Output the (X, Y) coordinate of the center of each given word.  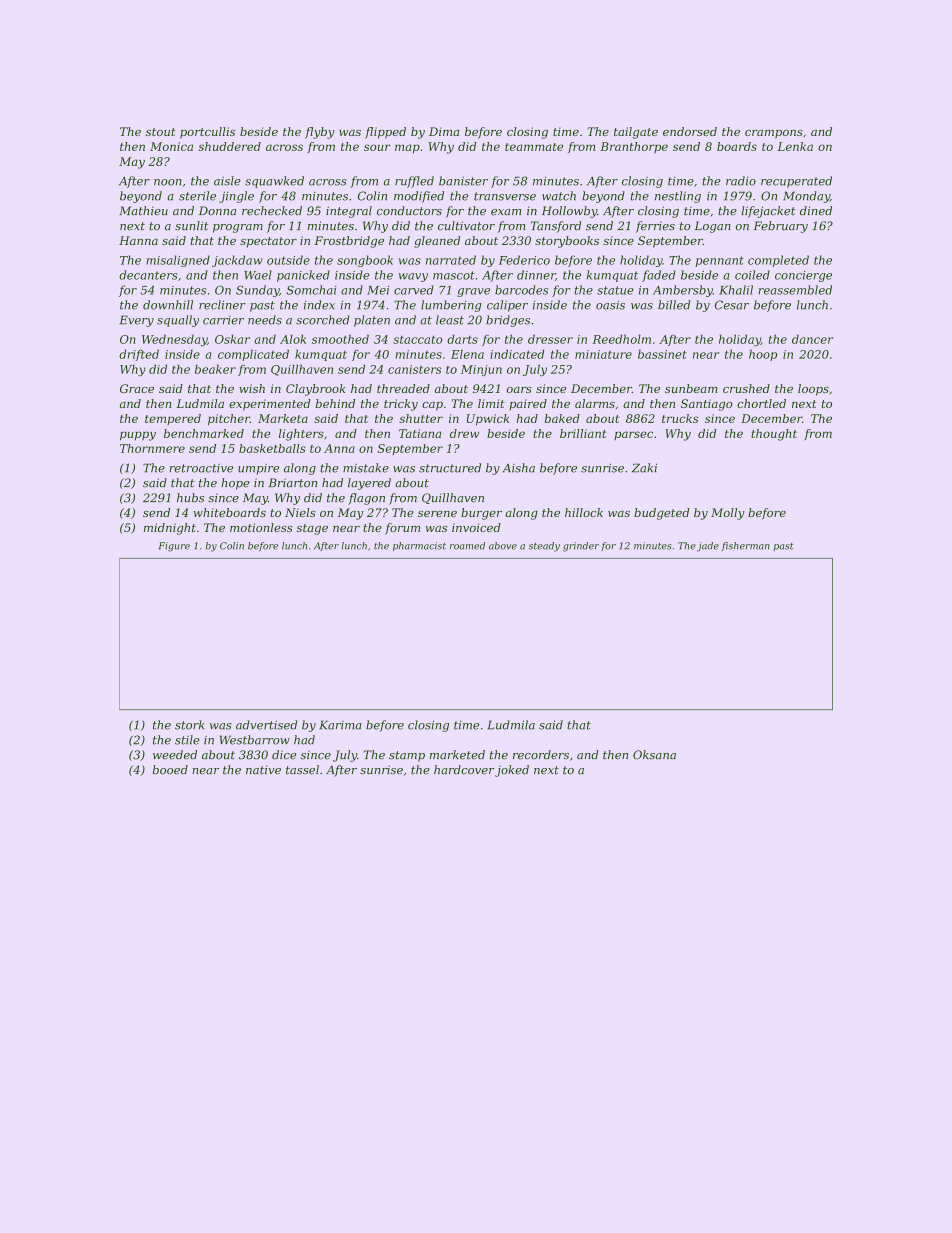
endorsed (690, 131)
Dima (444, 131)
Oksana (654, 755)
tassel (302, 770)
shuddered (229, 146)
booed (170, 770)
